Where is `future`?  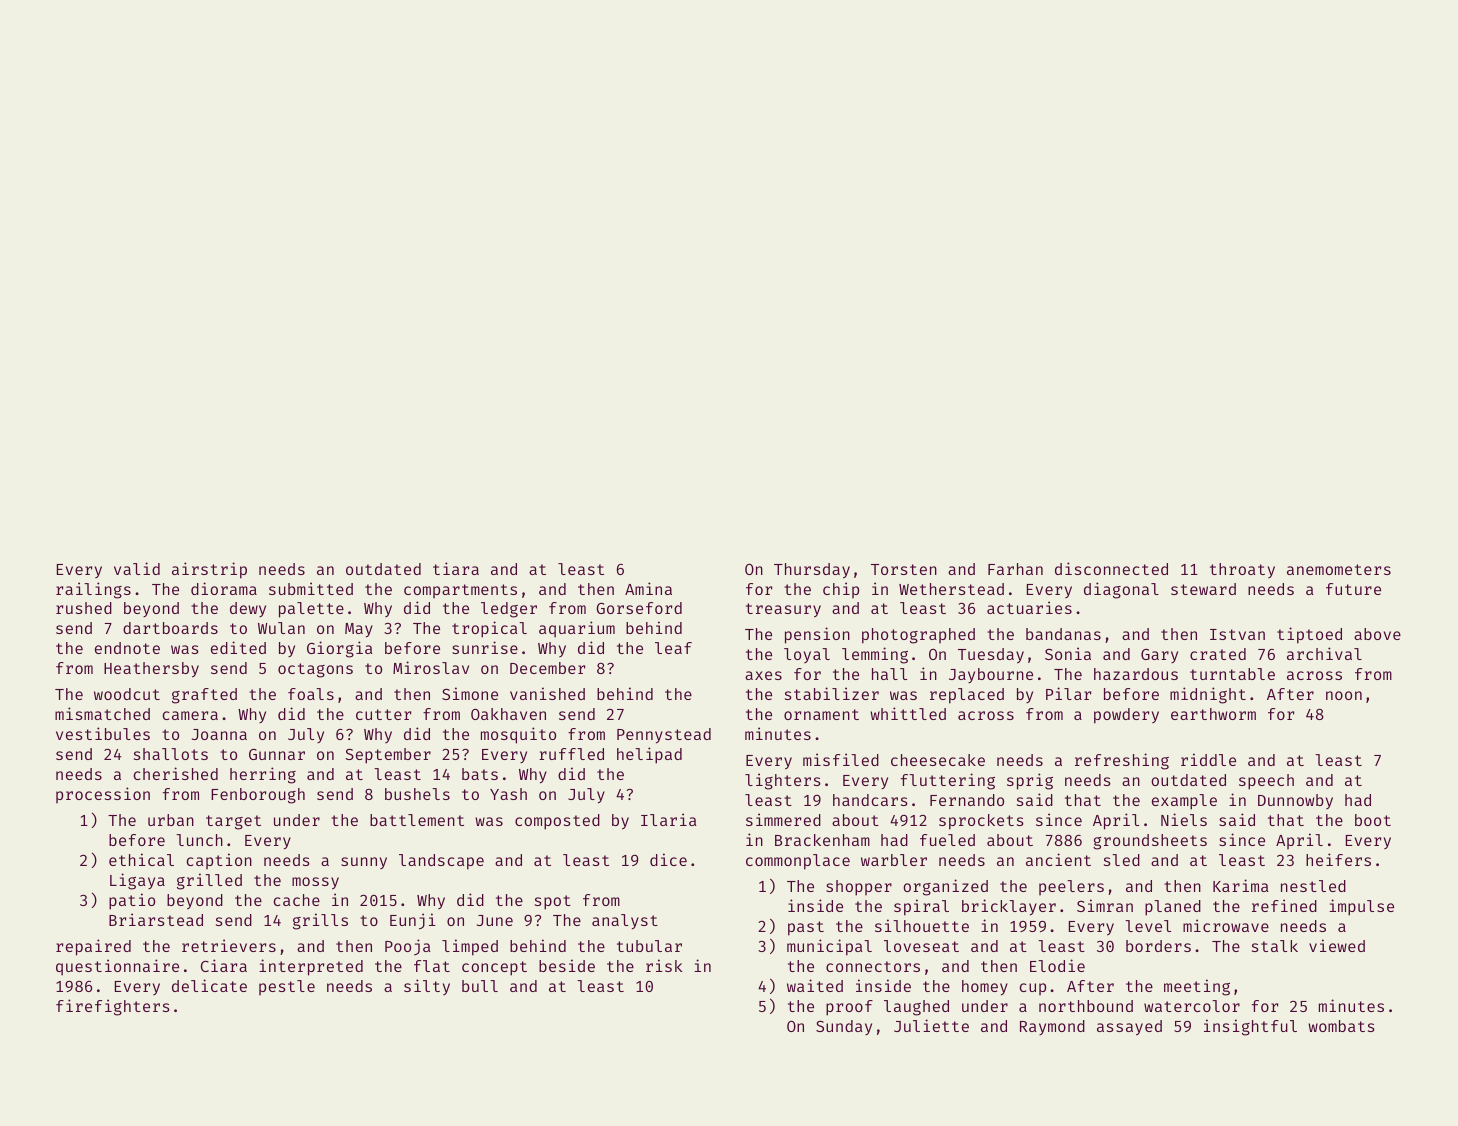
future is located at coordinates (1353, 589).
